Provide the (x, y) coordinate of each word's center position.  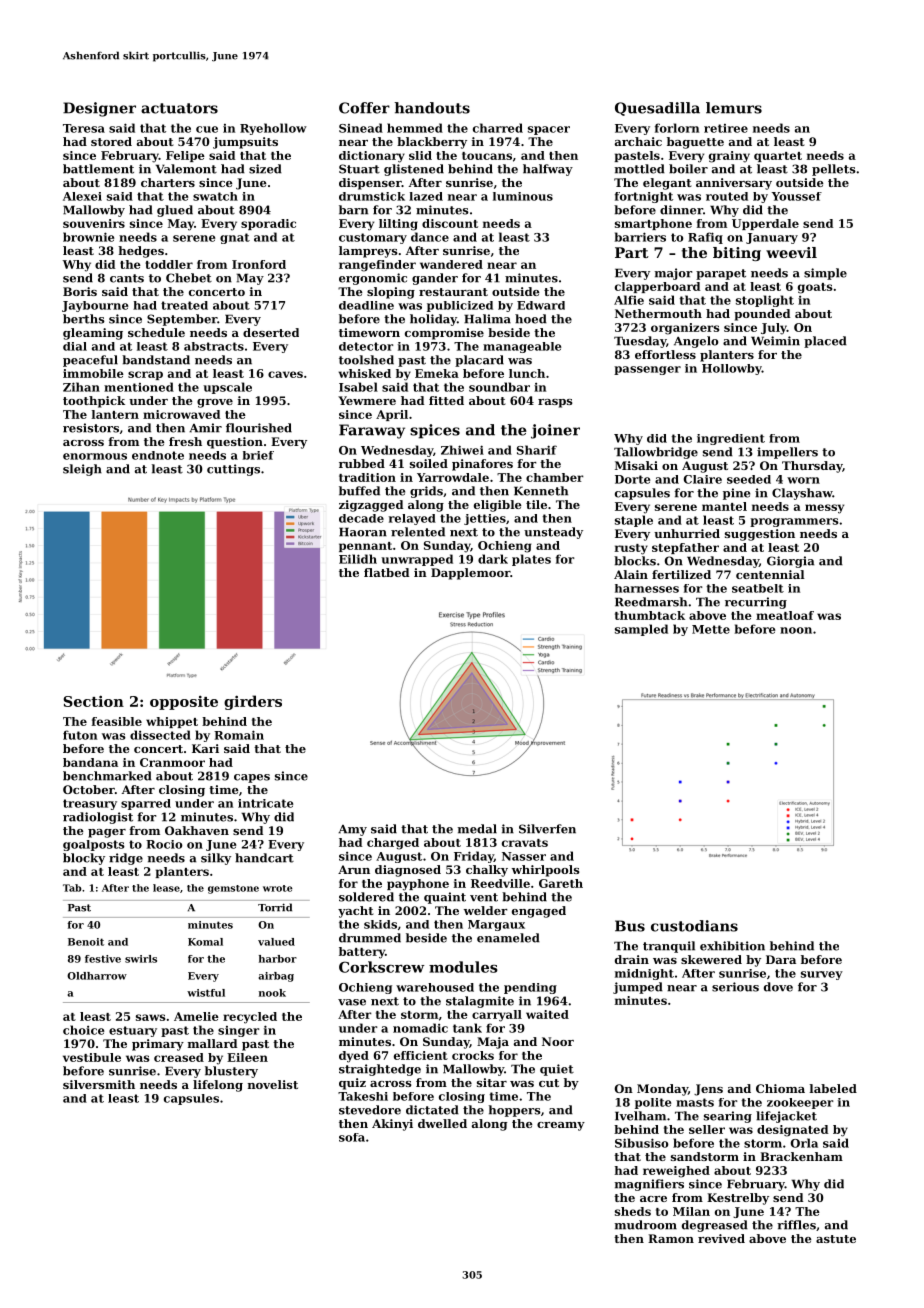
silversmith (99, 1084)
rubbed (362, 463)
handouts (432, 108)
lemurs (734, 108)
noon (796, 630)
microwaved (181, 414)
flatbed (386, 572)
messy (824, 509)
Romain (239, 735)
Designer (99, 109)
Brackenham (801, 1156)
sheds (633, 1211)
